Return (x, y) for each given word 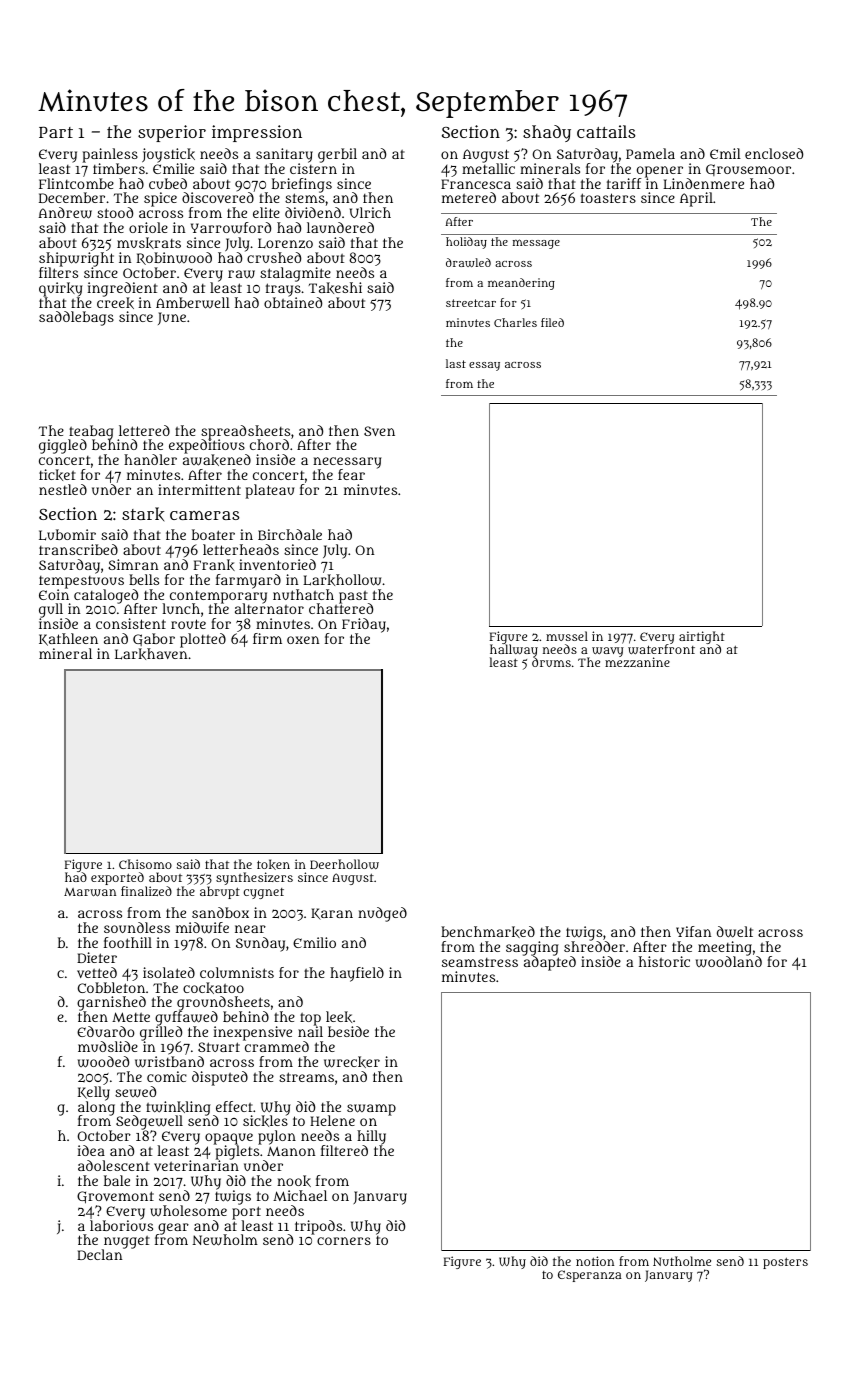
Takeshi (335, 288)
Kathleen (68, 639)
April (696, 199)
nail (310, 1032)
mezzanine (637, 662)
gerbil (337, 155)
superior (172, 133)
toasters (608, 198)
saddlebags (76, 318)
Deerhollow (344, 864)
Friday (364, 626)
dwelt (735, 932)
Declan (100, 1255)
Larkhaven (151, 654)
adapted (550, 963)
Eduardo (106, 1031)
